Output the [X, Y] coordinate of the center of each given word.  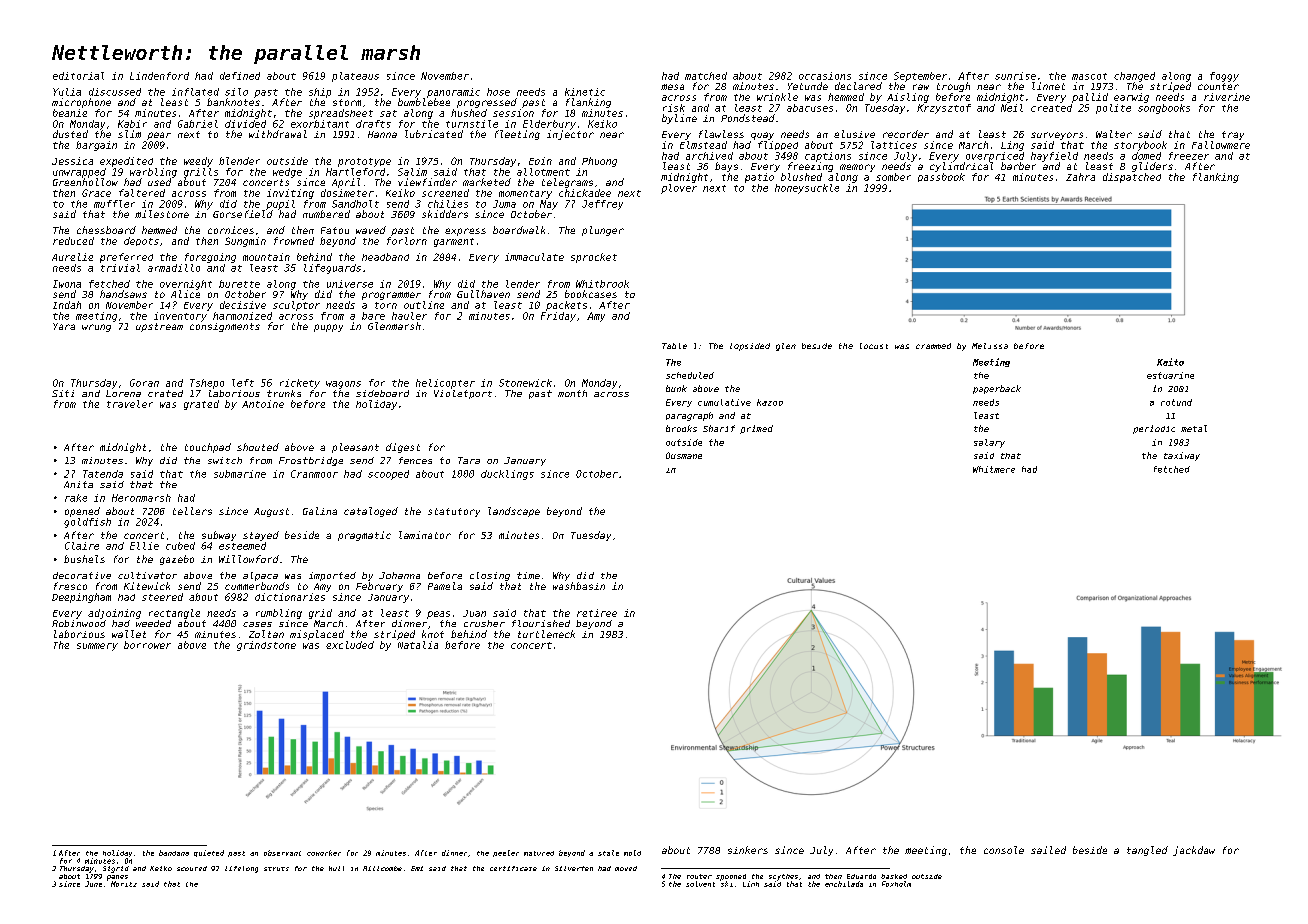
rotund [1176, 402]
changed [1134, 77]
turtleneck [546, 634]
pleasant [355, 448]
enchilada [844, 884]
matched [706, 76]
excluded [350, 645]
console [1004, 850]
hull [336, 868]
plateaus [355, 77]
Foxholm [896, 884]
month [572, 393]
